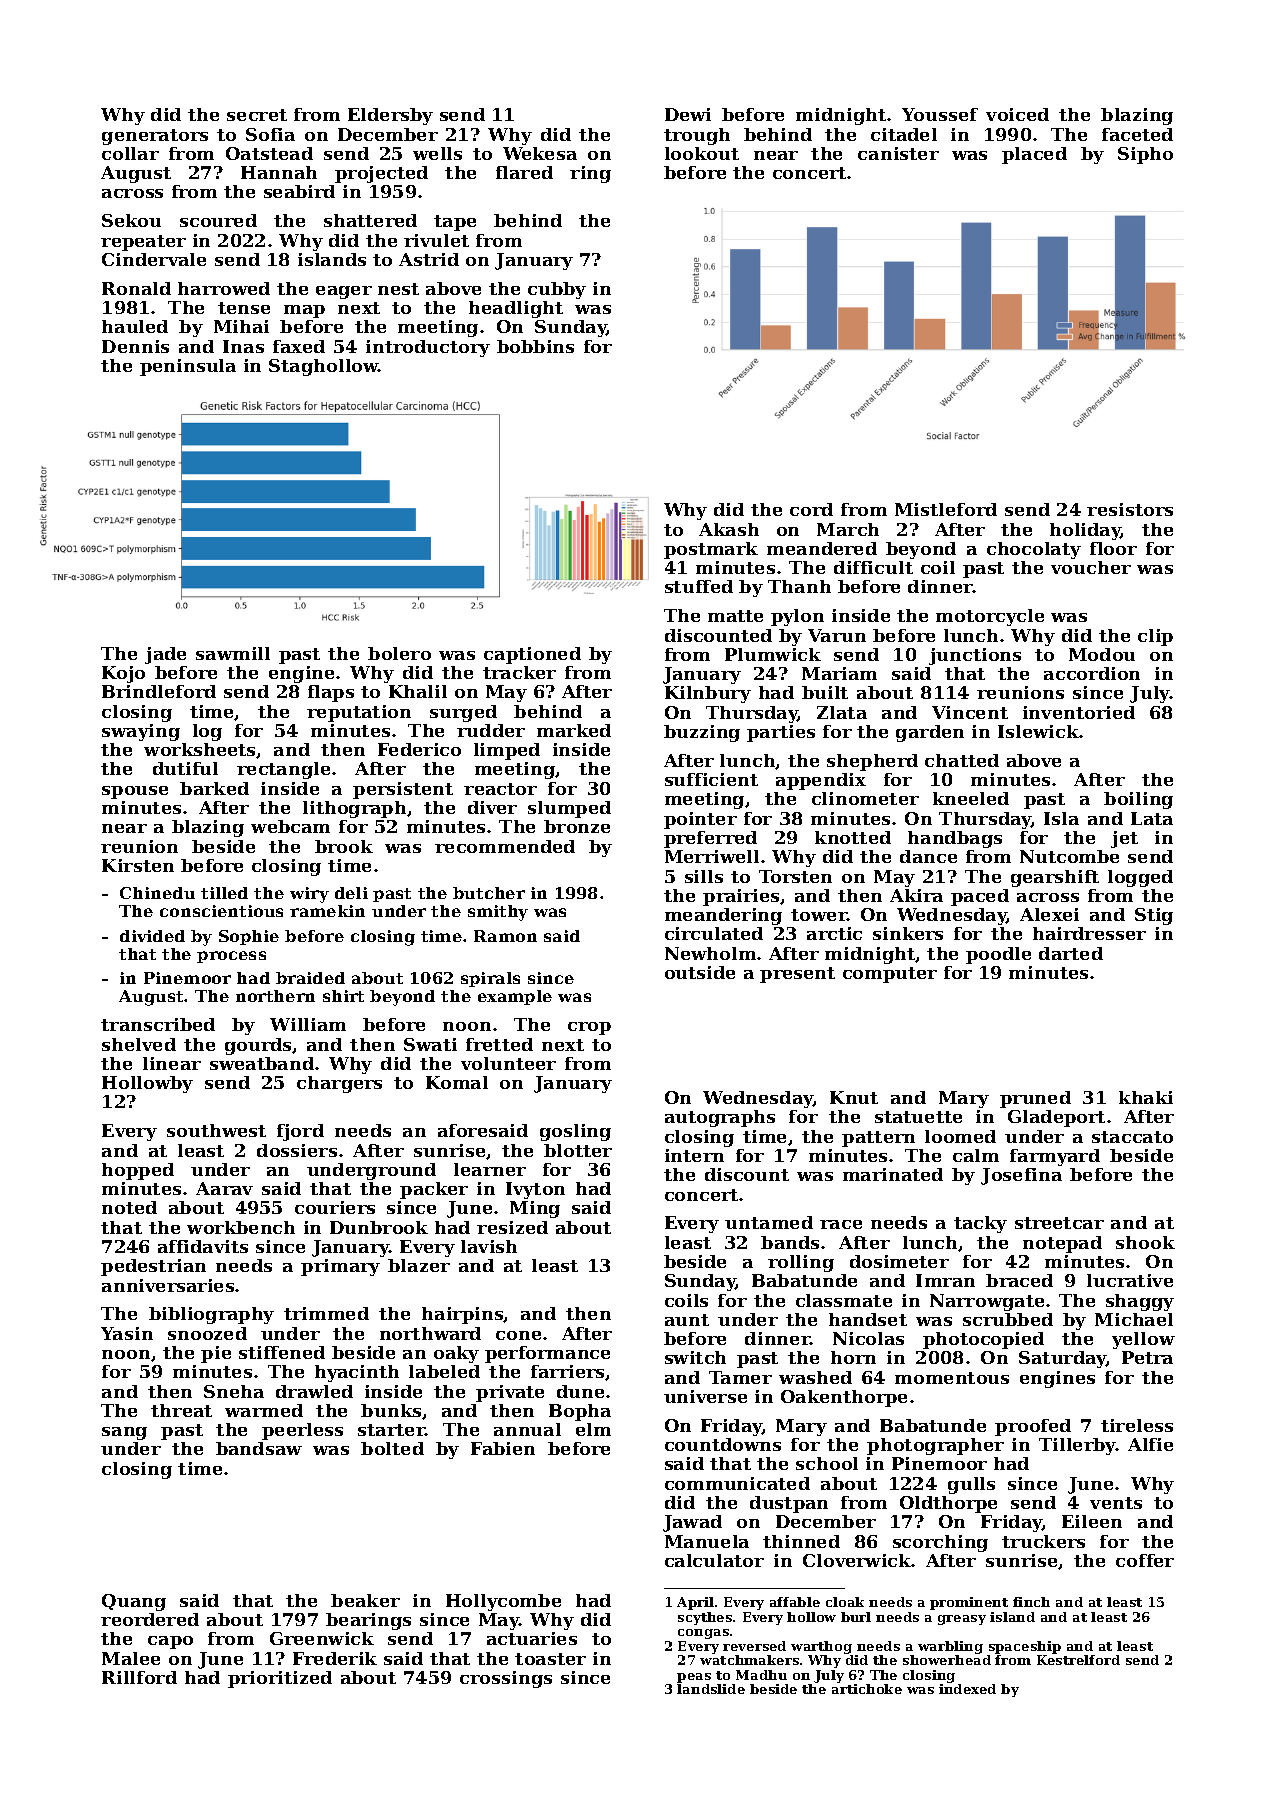  Describe the element at coordinates (990, 617) in the page. I see `motorcycle` at that location.
